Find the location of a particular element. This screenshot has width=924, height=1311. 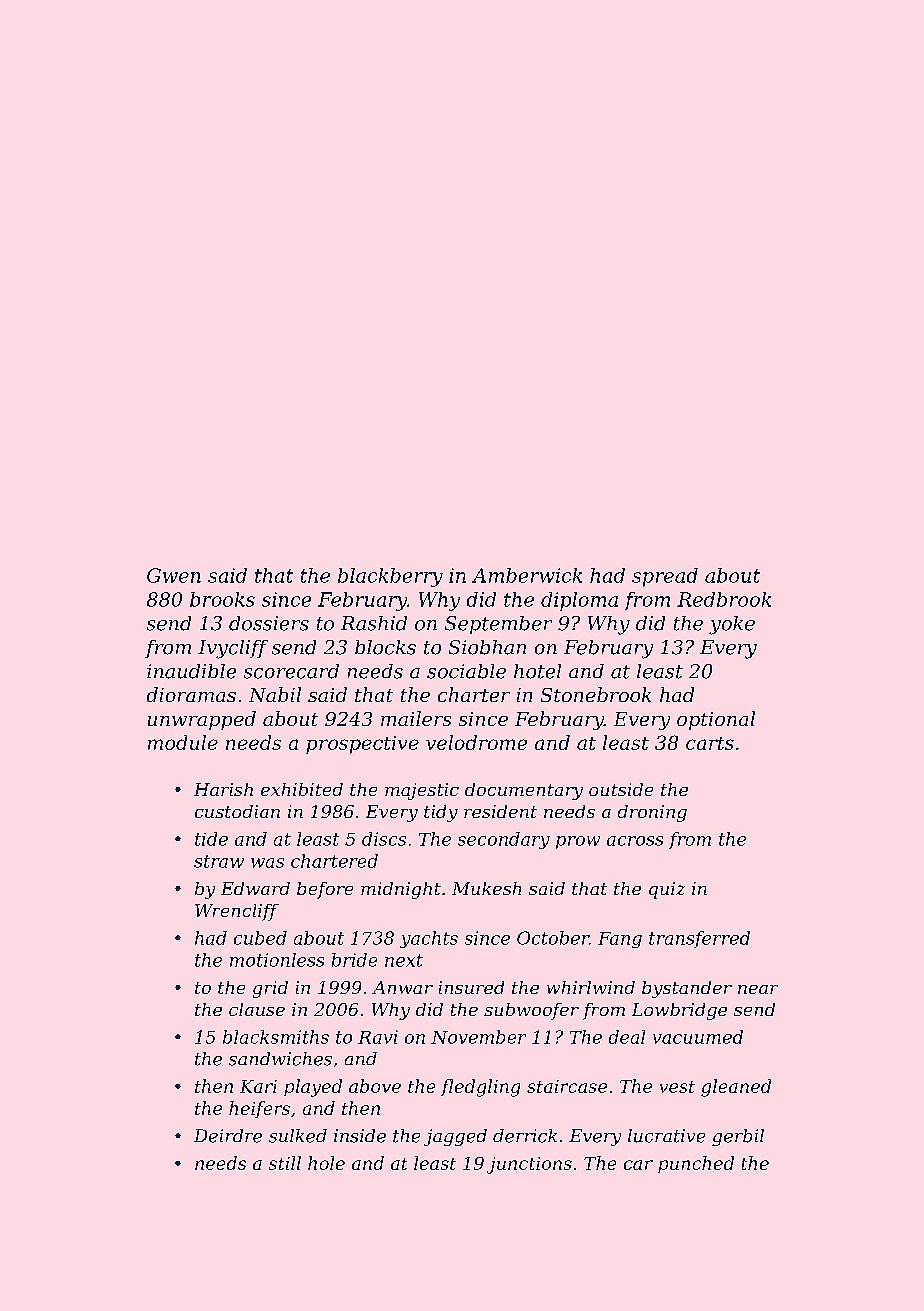

spread is located at coordinates (665, 577).
